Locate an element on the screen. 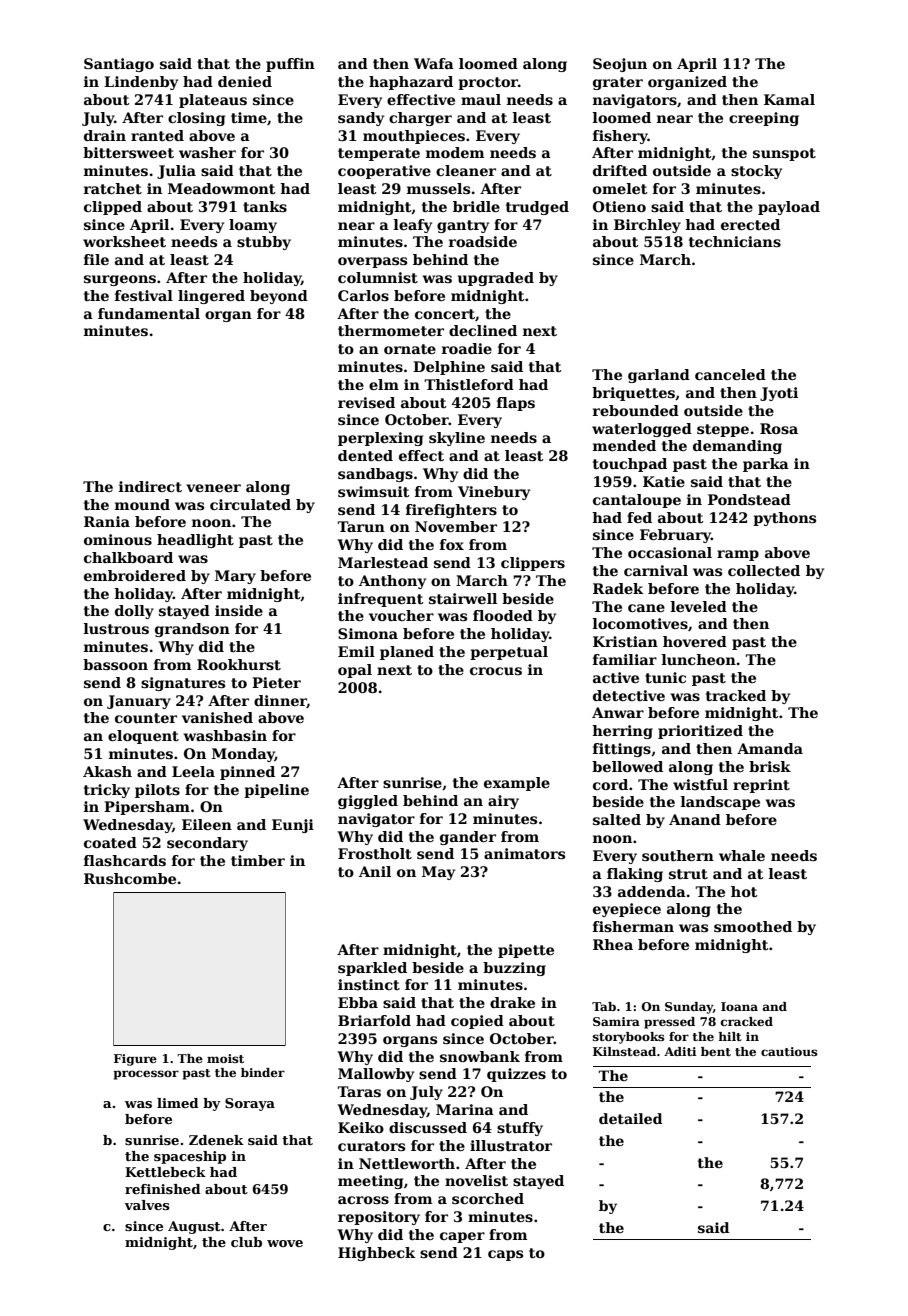 The height and width of the screenshot is (1316, 908). Kamal is located at coordinates (789, 99).
